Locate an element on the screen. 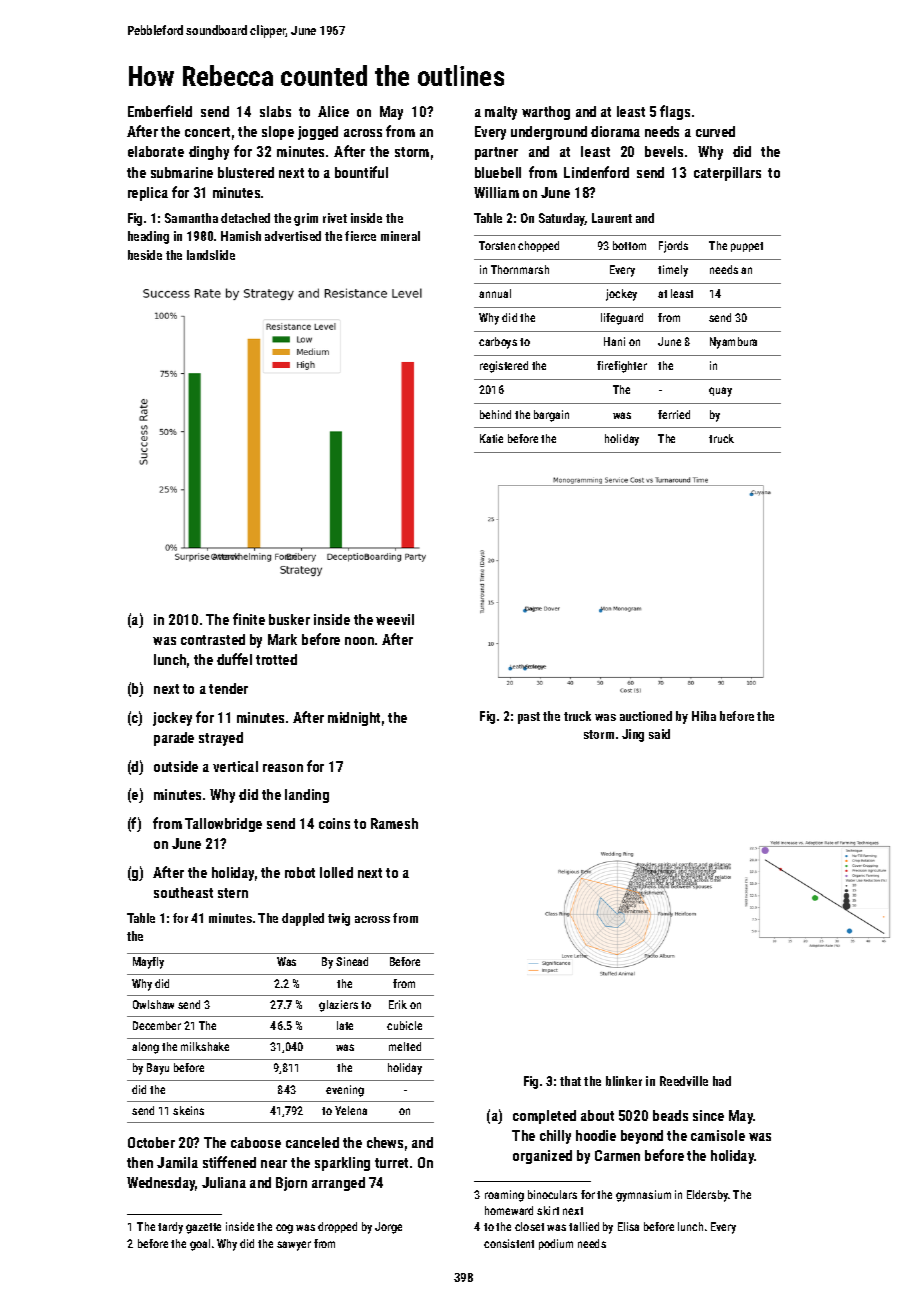 The image size is (908, 1316). replica is located at coordinates (148, 194).
